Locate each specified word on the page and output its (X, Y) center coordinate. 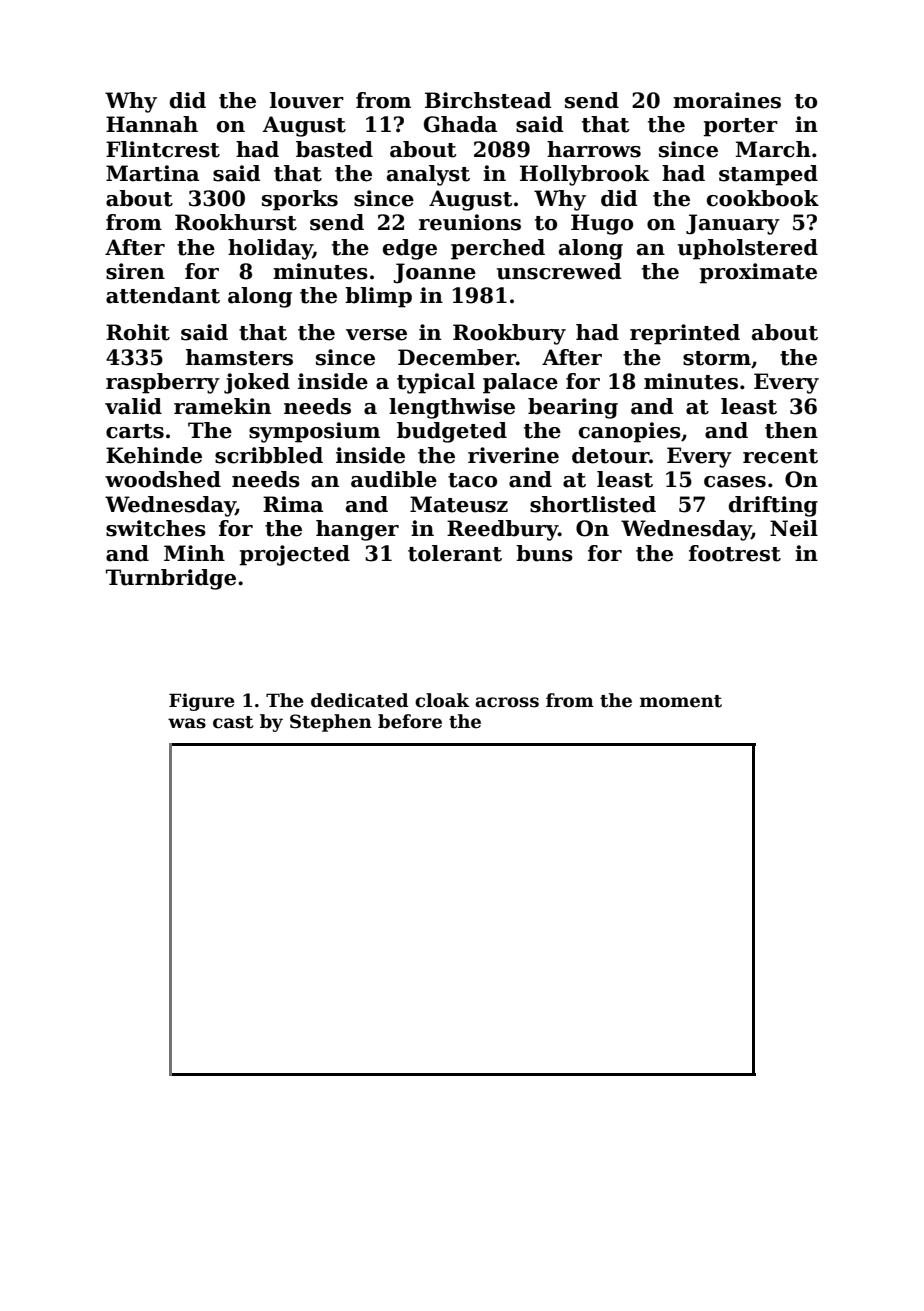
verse (376, 335)
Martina (152, 173)
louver (307, 100)
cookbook (763, 198)
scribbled (269, 455)
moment (681, 701)
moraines (727, 100)
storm (717, 358)
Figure (202, 702)
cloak (442, 700)
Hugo (602, 224)
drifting (773, 506)
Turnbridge (171, 579)
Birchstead (488, 100)
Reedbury (502, 530)
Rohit (138, 332)
